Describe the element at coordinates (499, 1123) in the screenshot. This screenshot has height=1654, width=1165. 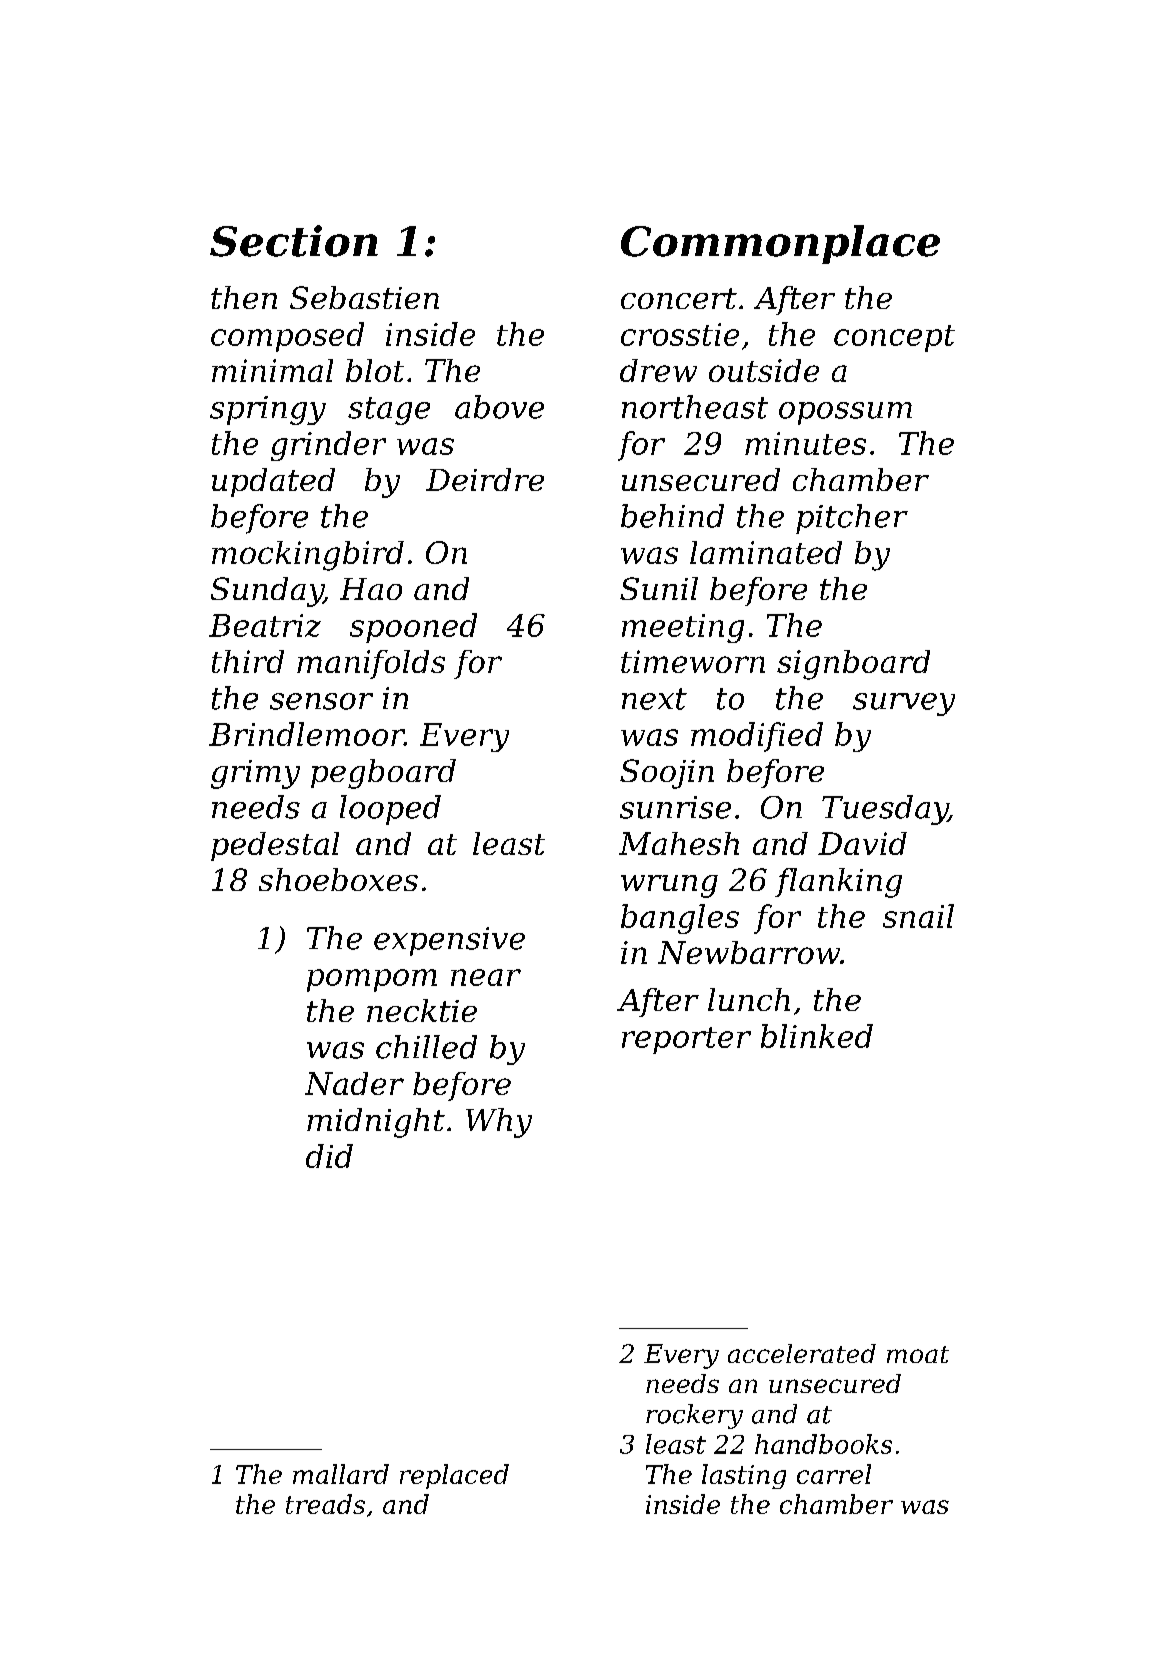
I see `Why` at that location.
